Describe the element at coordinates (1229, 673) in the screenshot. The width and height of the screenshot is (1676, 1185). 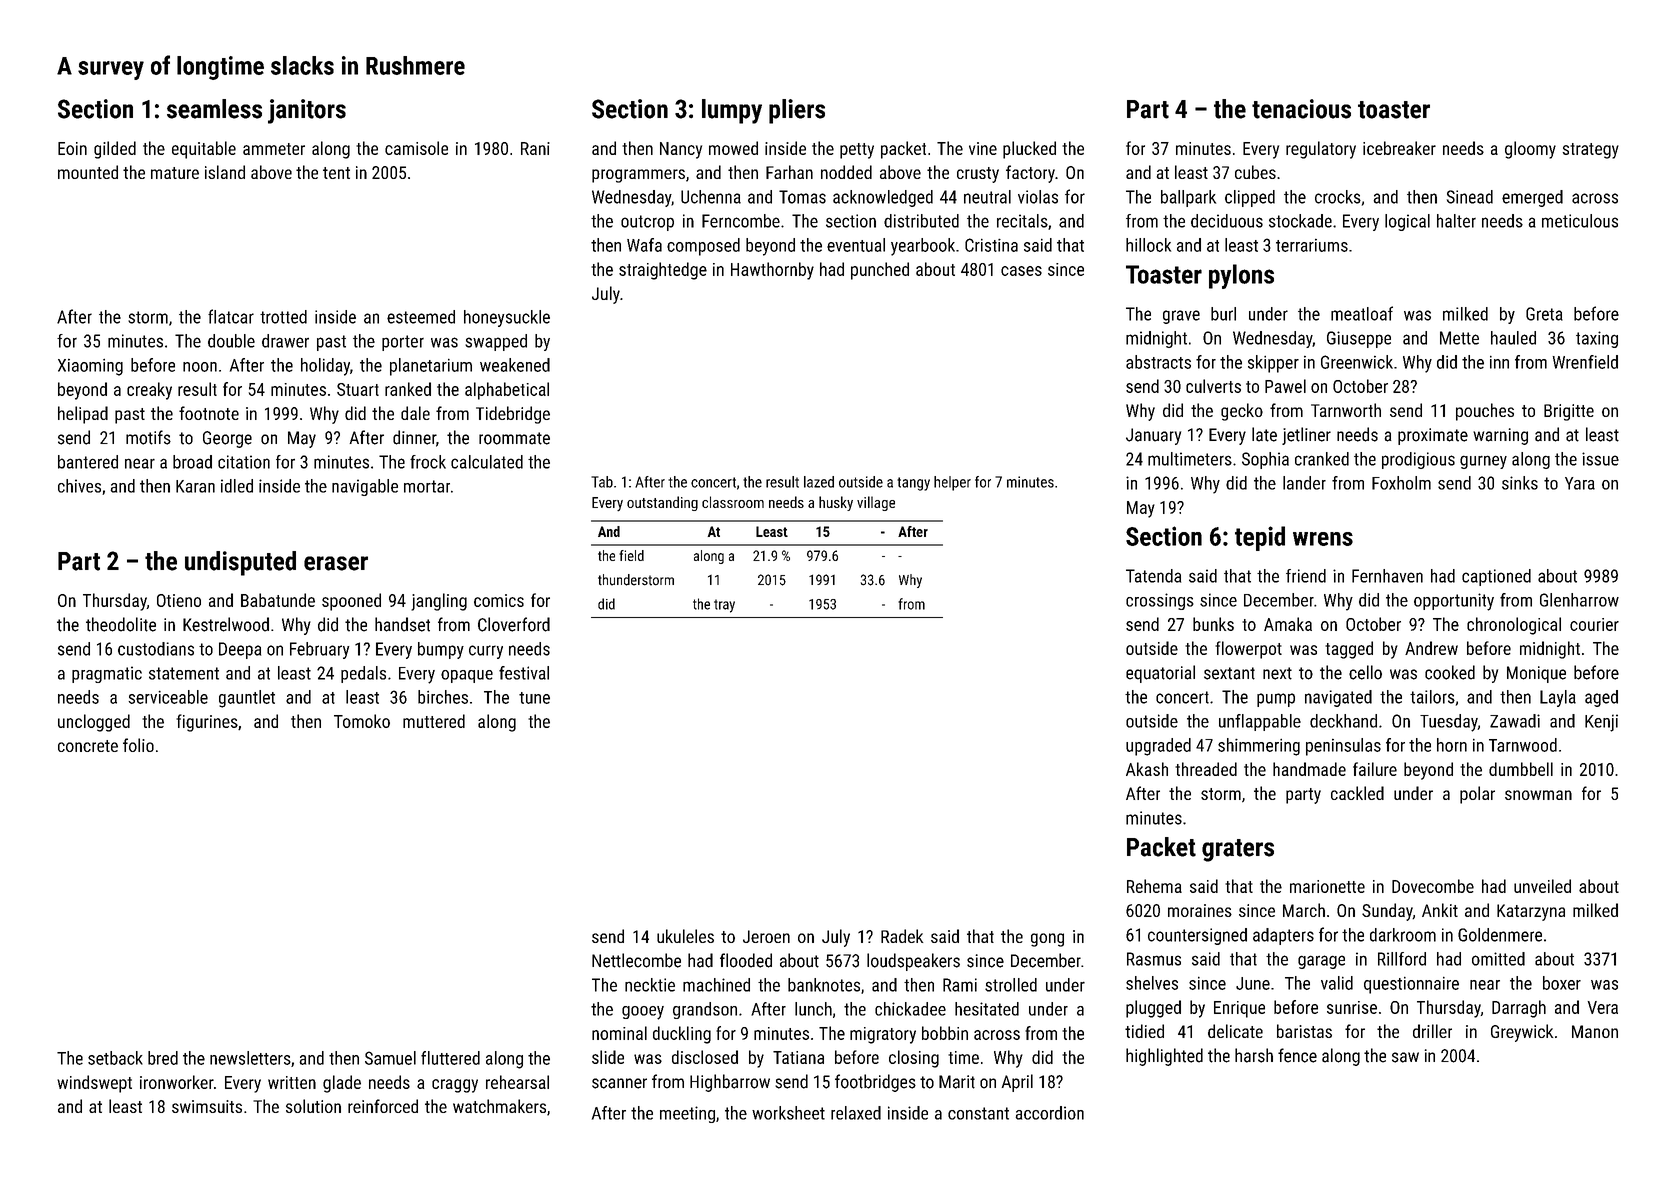
I see `sextant` at that location.
